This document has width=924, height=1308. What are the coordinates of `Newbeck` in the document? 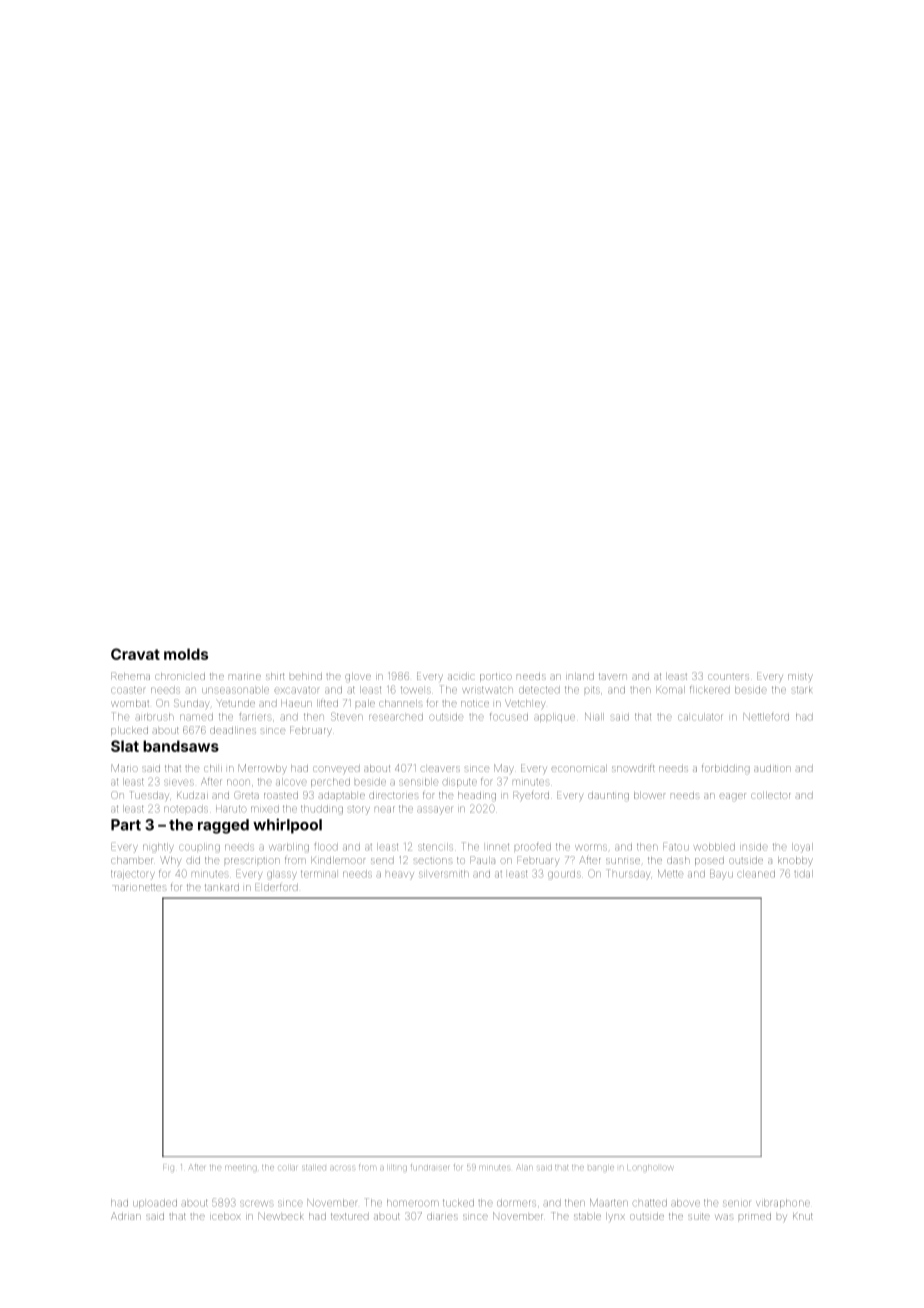 It's located at (282, 1216).
